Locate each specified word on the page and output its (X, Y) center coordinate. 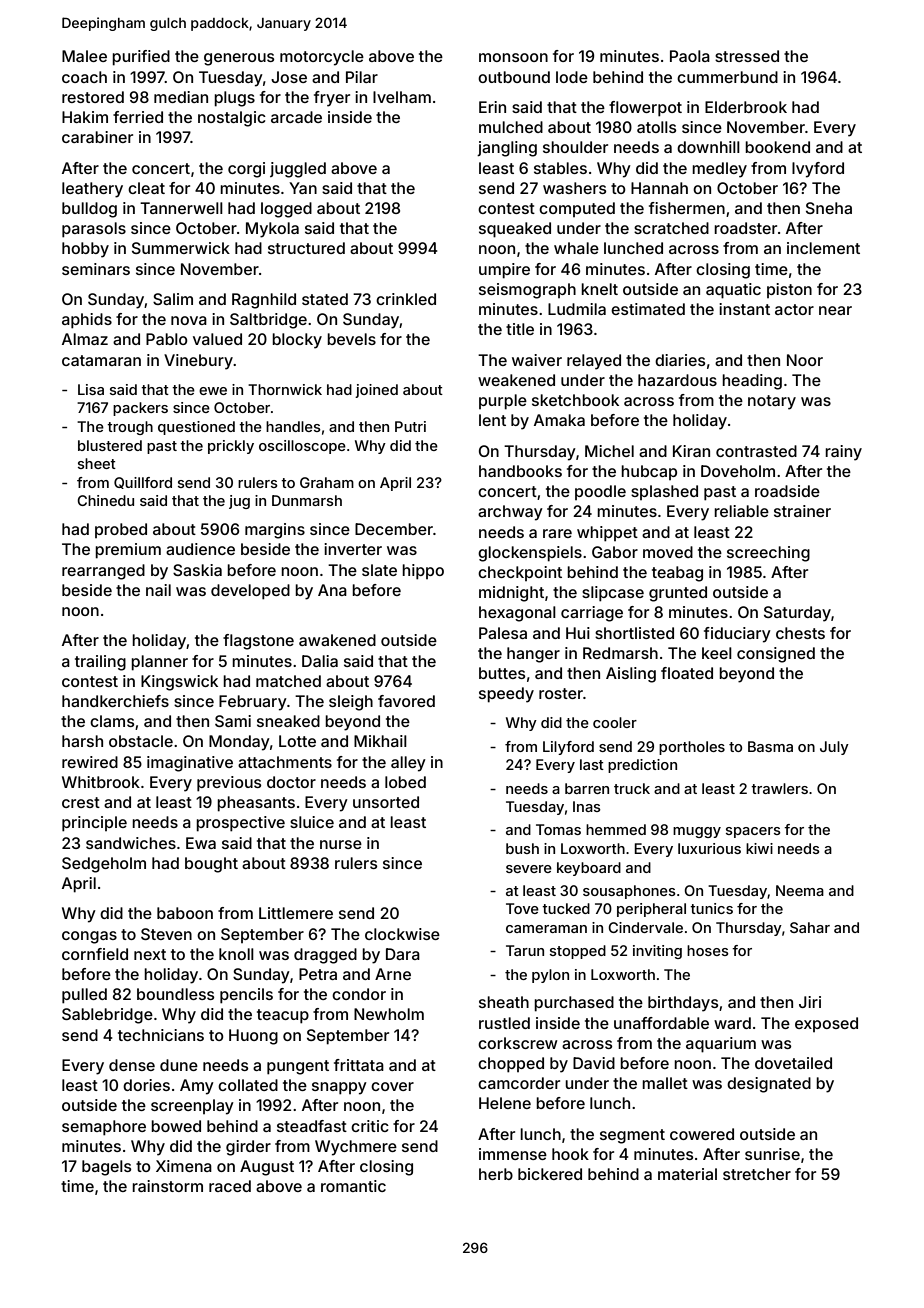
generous (239, 59)
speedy (506, 695)
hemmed (616, 829)
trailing (100, 663)
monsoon (513, 57)
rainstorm (167, 1186)
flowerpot (645, 109)
